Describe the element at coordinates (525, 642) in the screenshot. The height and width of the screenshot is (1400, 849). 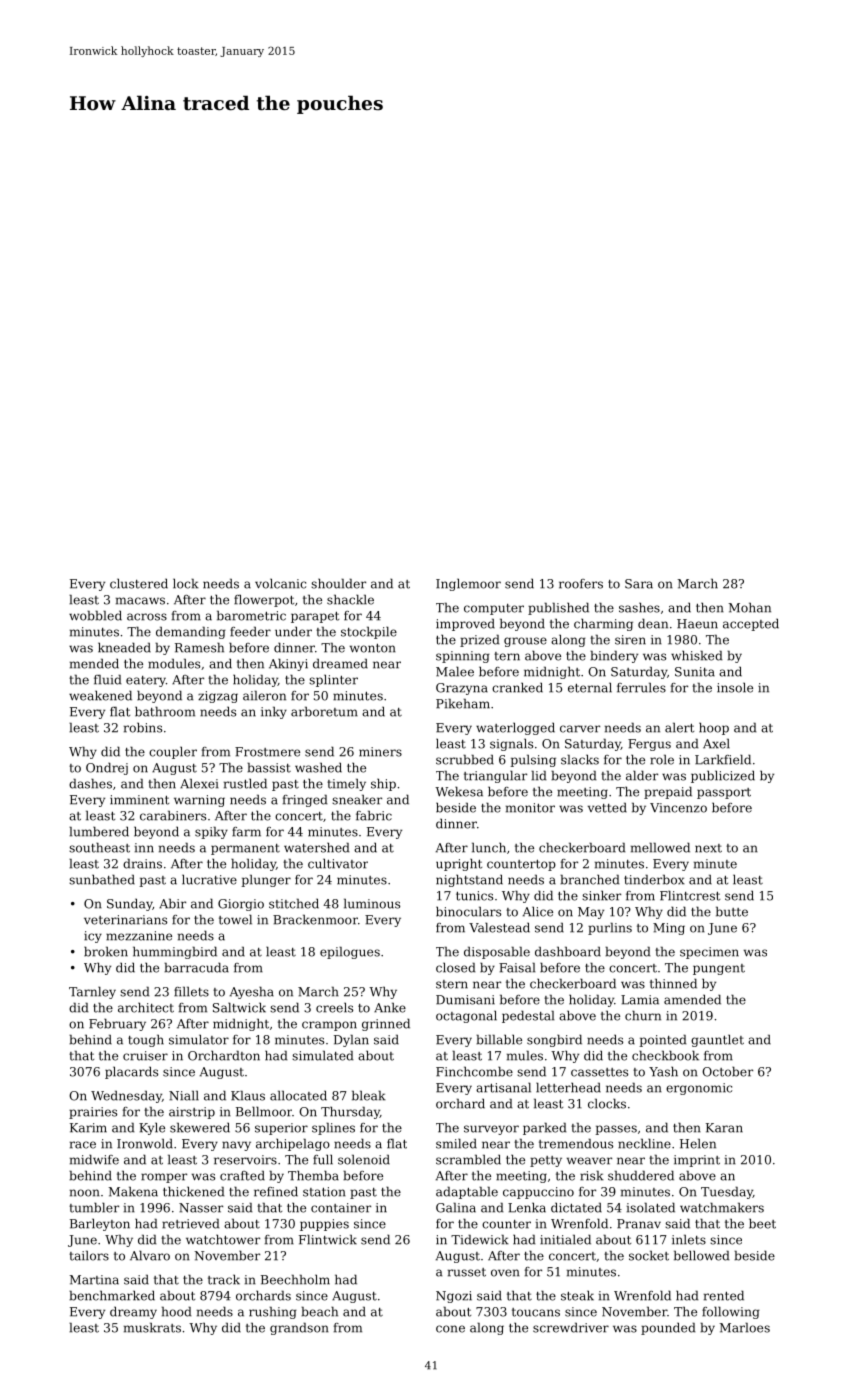
I see `grouse` at that location.
